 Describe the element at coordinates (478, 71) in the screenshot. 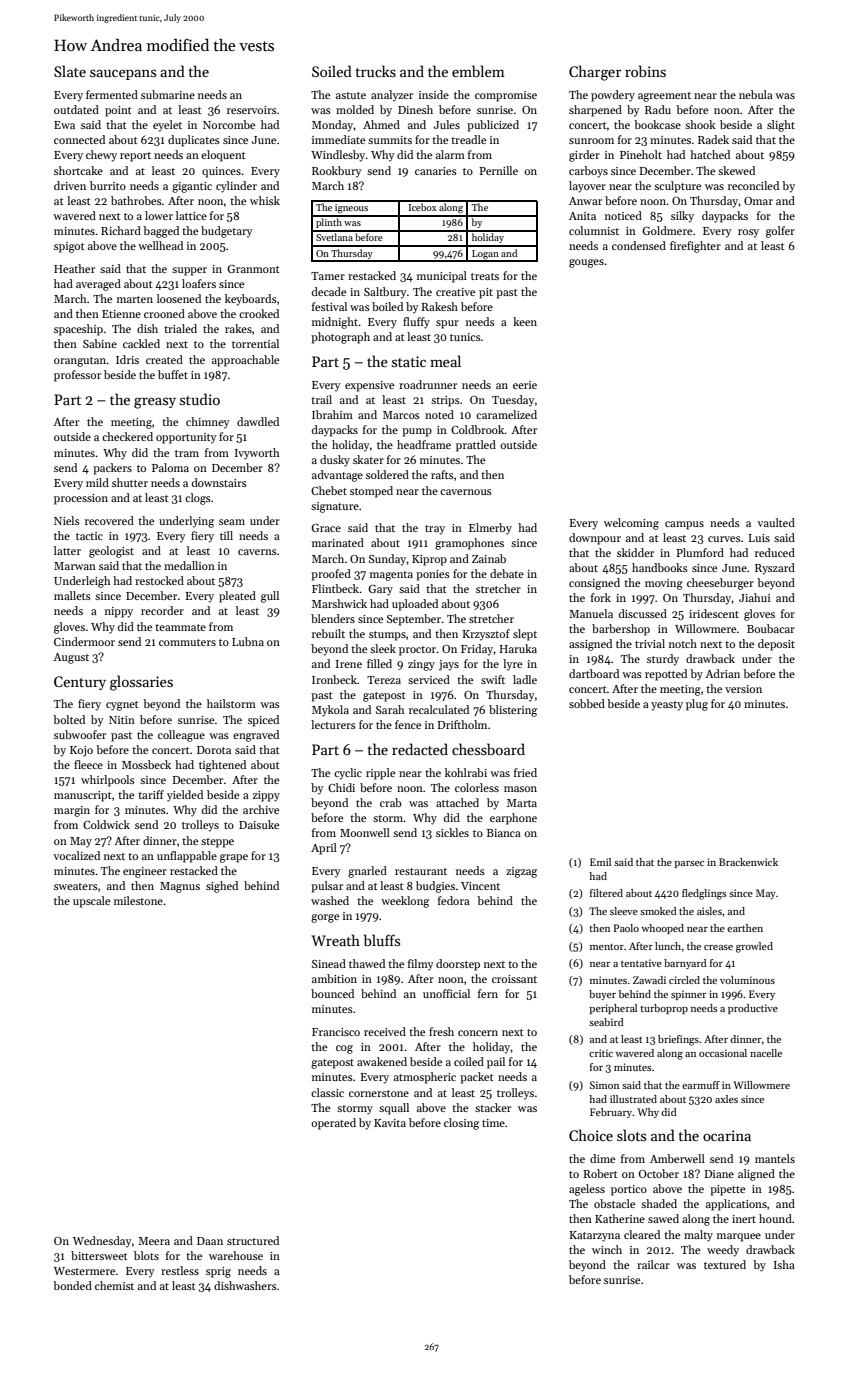

I see `emblem` at that location.
